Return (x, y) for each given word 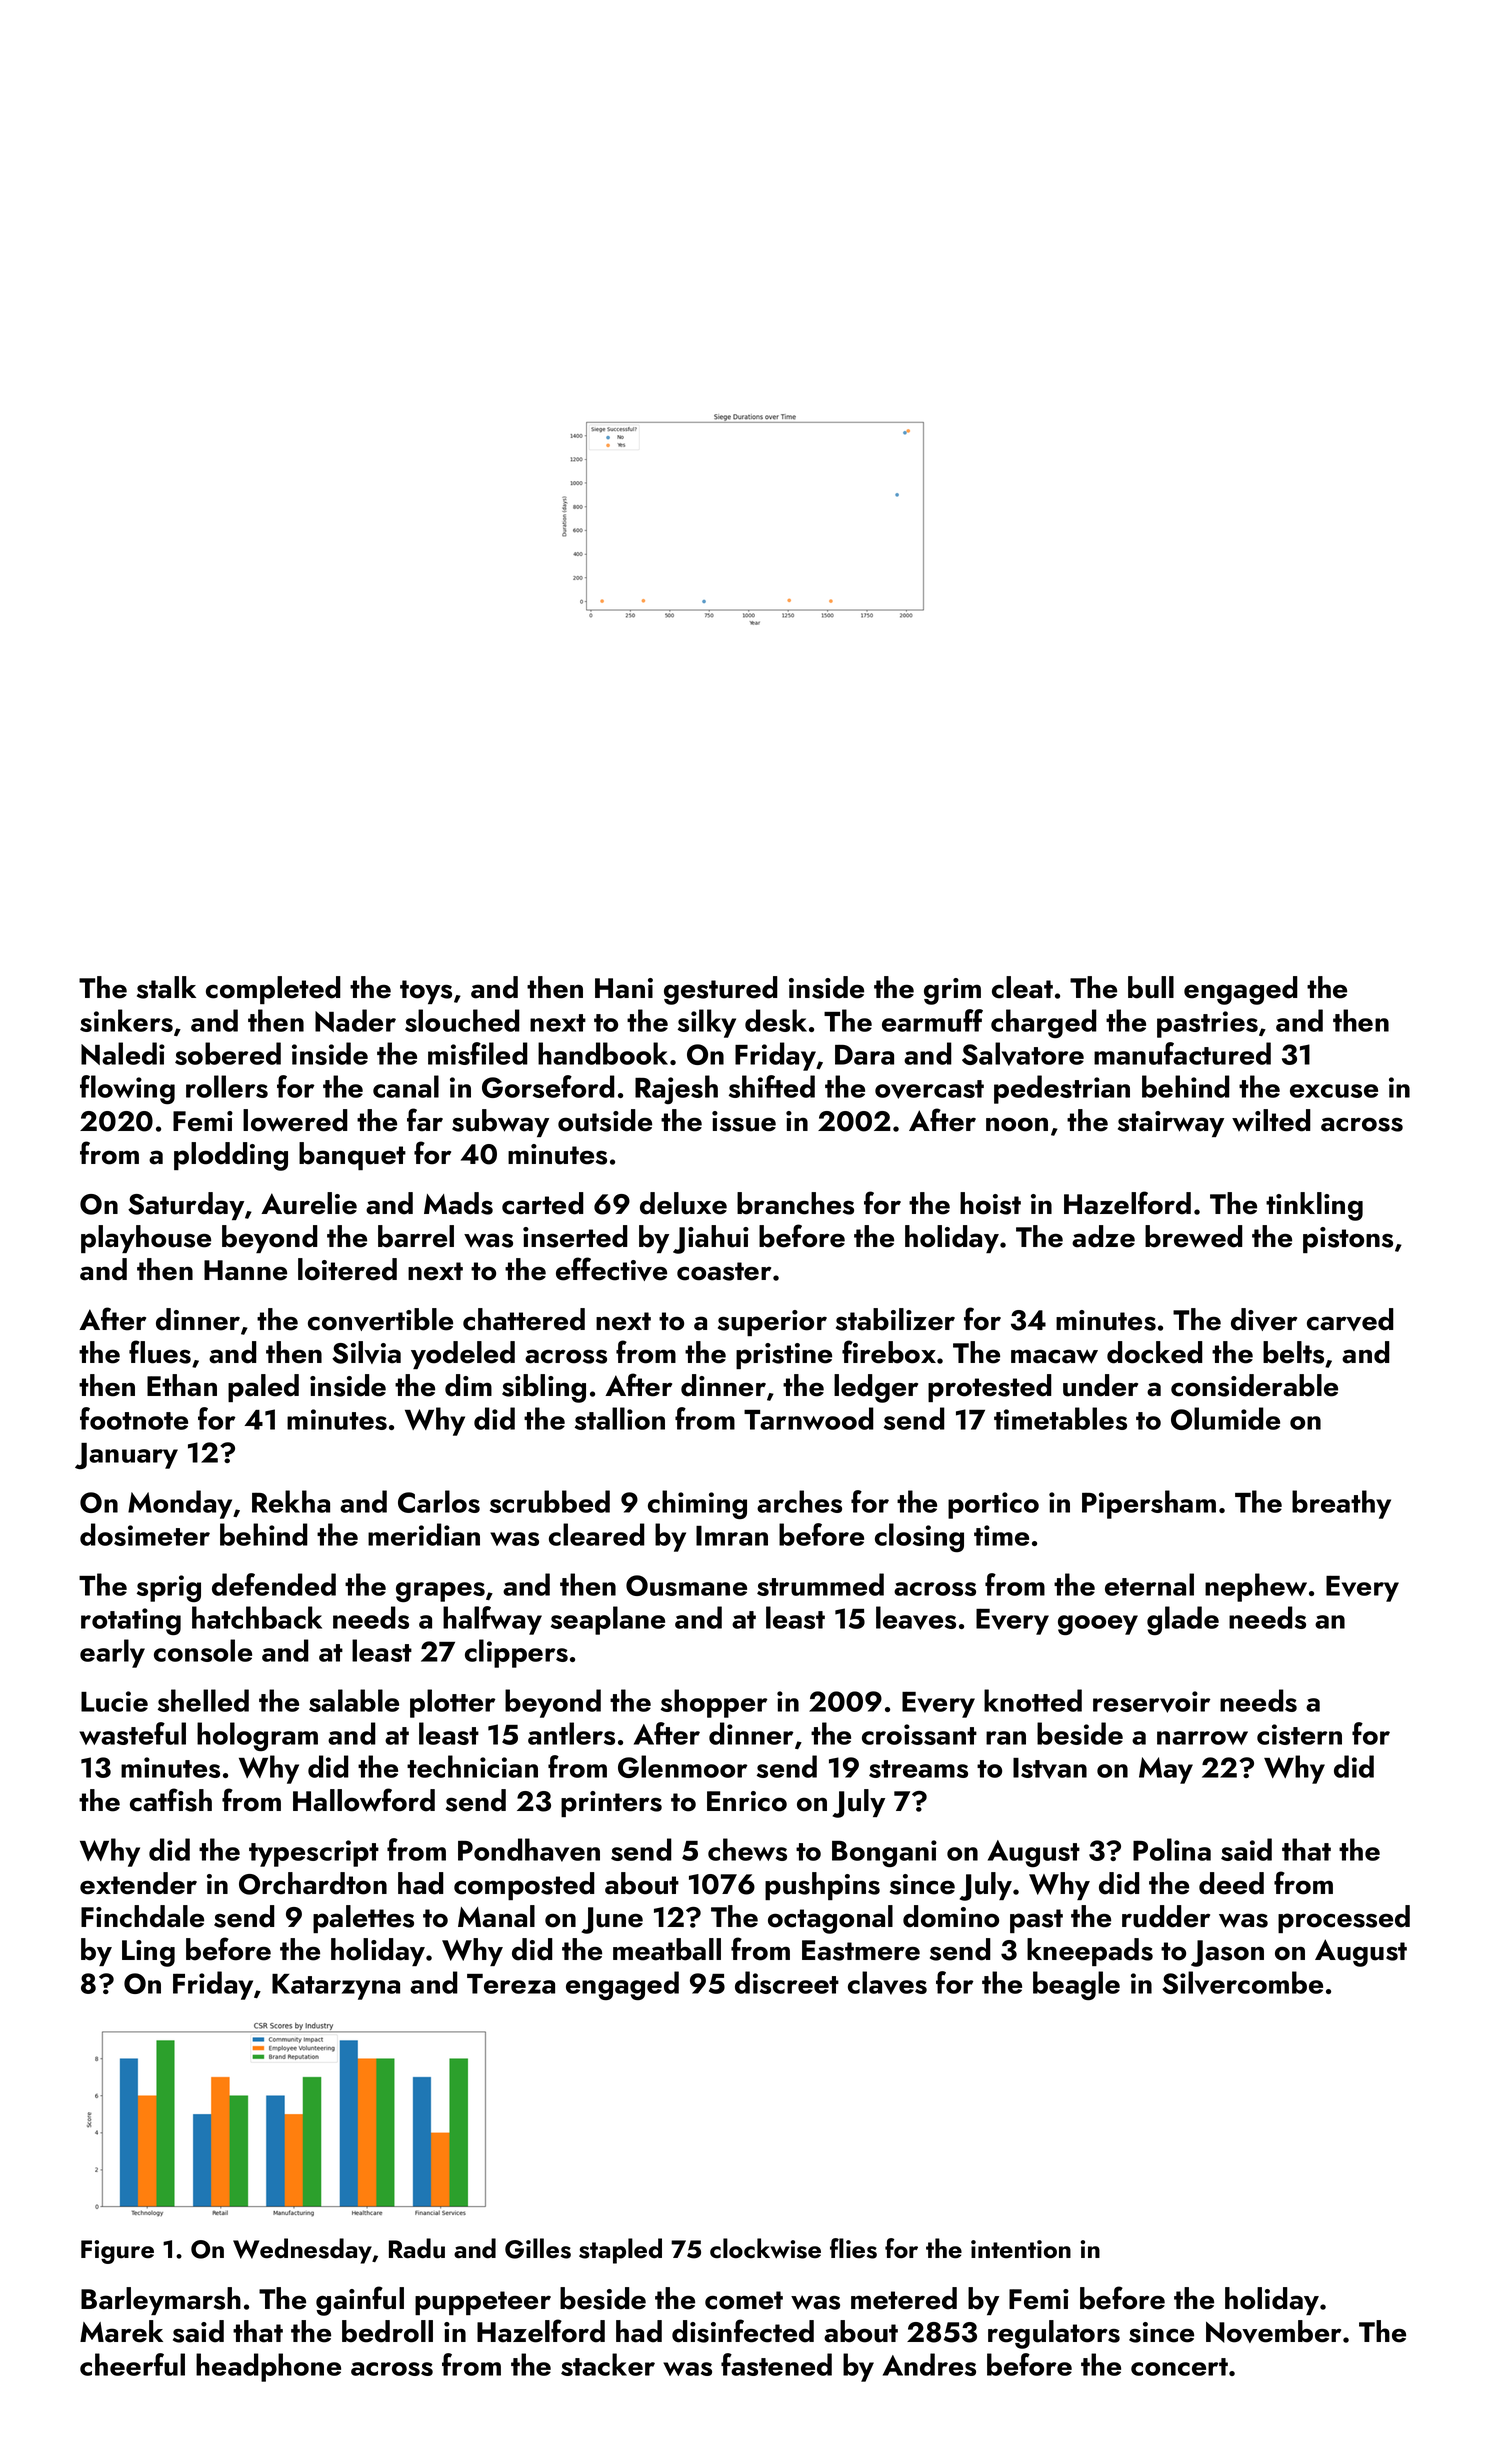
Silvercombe (1242, 1983)
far (425, 1120)
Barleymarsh (161, 2301)
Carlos (439, 1501)
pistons (1348, 1240)
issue (744, 1121)
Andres (929, 2364)
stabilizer (895, 1319)
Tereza (511, 1984)
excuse (1334, 1091)
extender (138, 1883)
